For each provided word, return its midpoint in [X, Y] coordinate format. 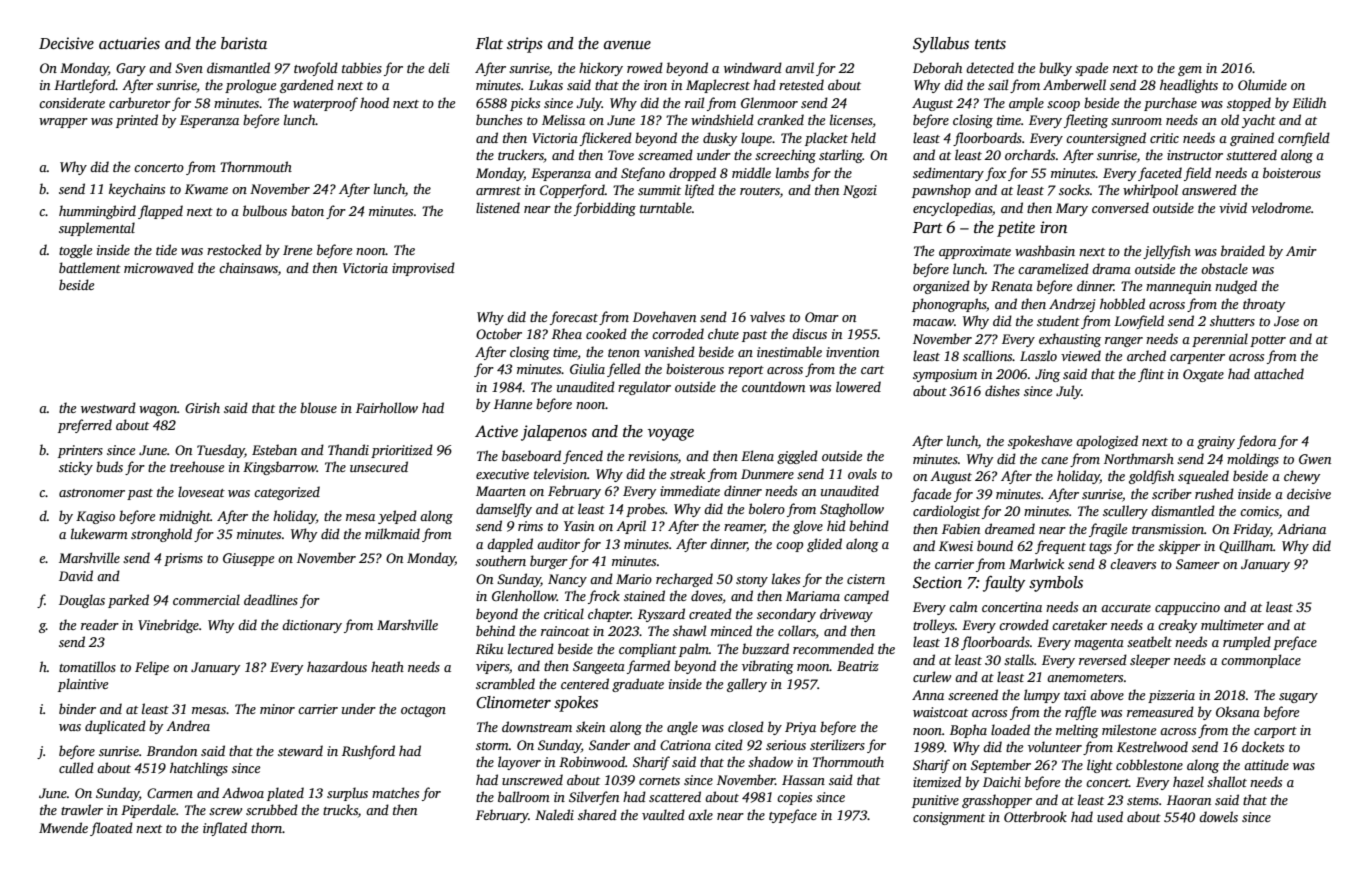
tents [990, 44]
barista [244, 43]
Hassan [803, 780]
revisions [653, 456]
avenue [627, 45]
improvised [423, 269]
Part [928, 227]
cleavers [1133, 563]
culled [76, 767]
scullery [1125, 512]
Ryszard [661, 615]
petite [1016, 229]
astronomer [92, 493]
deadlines [271, 599]
